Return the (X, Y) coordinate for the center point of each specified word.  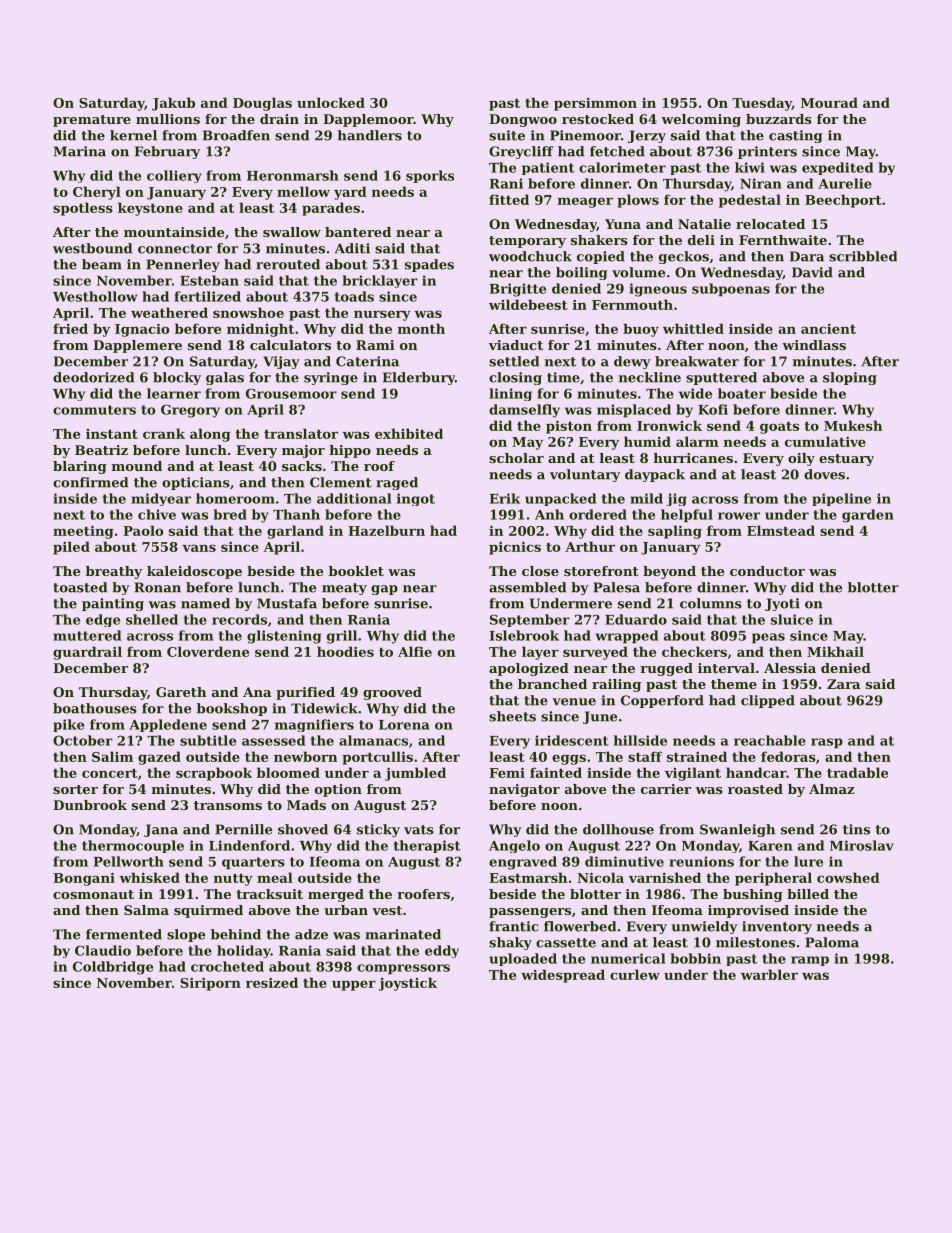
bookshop (232, 709)
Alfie (415, 651)
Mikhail (835, 651)
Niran (761, 183)
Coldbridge (113, 968)
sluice (792, 619)
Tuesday (762, 104)
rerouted (288, 264)
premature (92, 121)
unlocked (331, 102)
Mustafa (287, 603)
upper (354, 985)
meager (585, 202)
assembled (527, 587)
